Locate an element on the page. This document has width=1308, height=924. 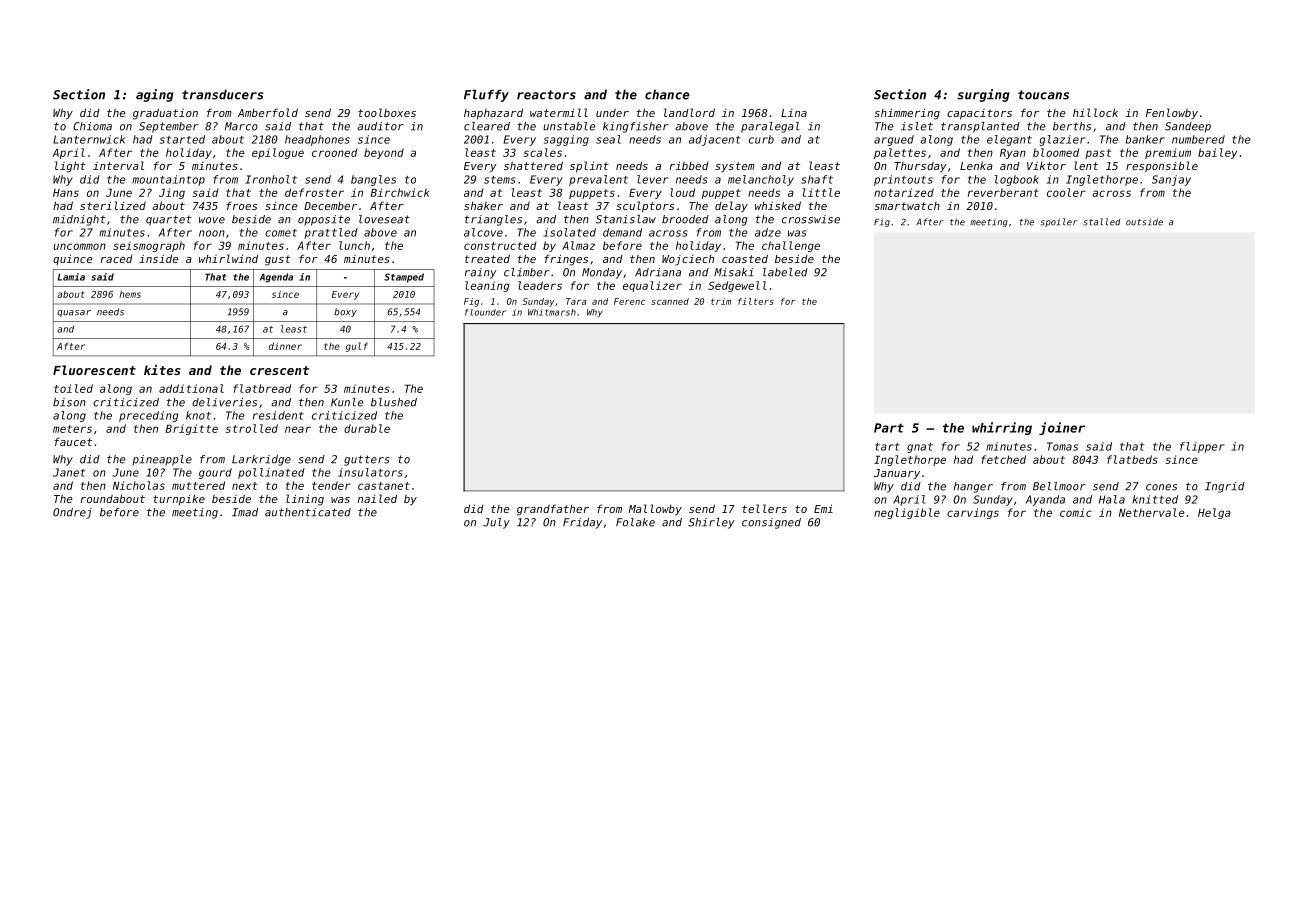
Lenka is located at coordinates (976, 165).
